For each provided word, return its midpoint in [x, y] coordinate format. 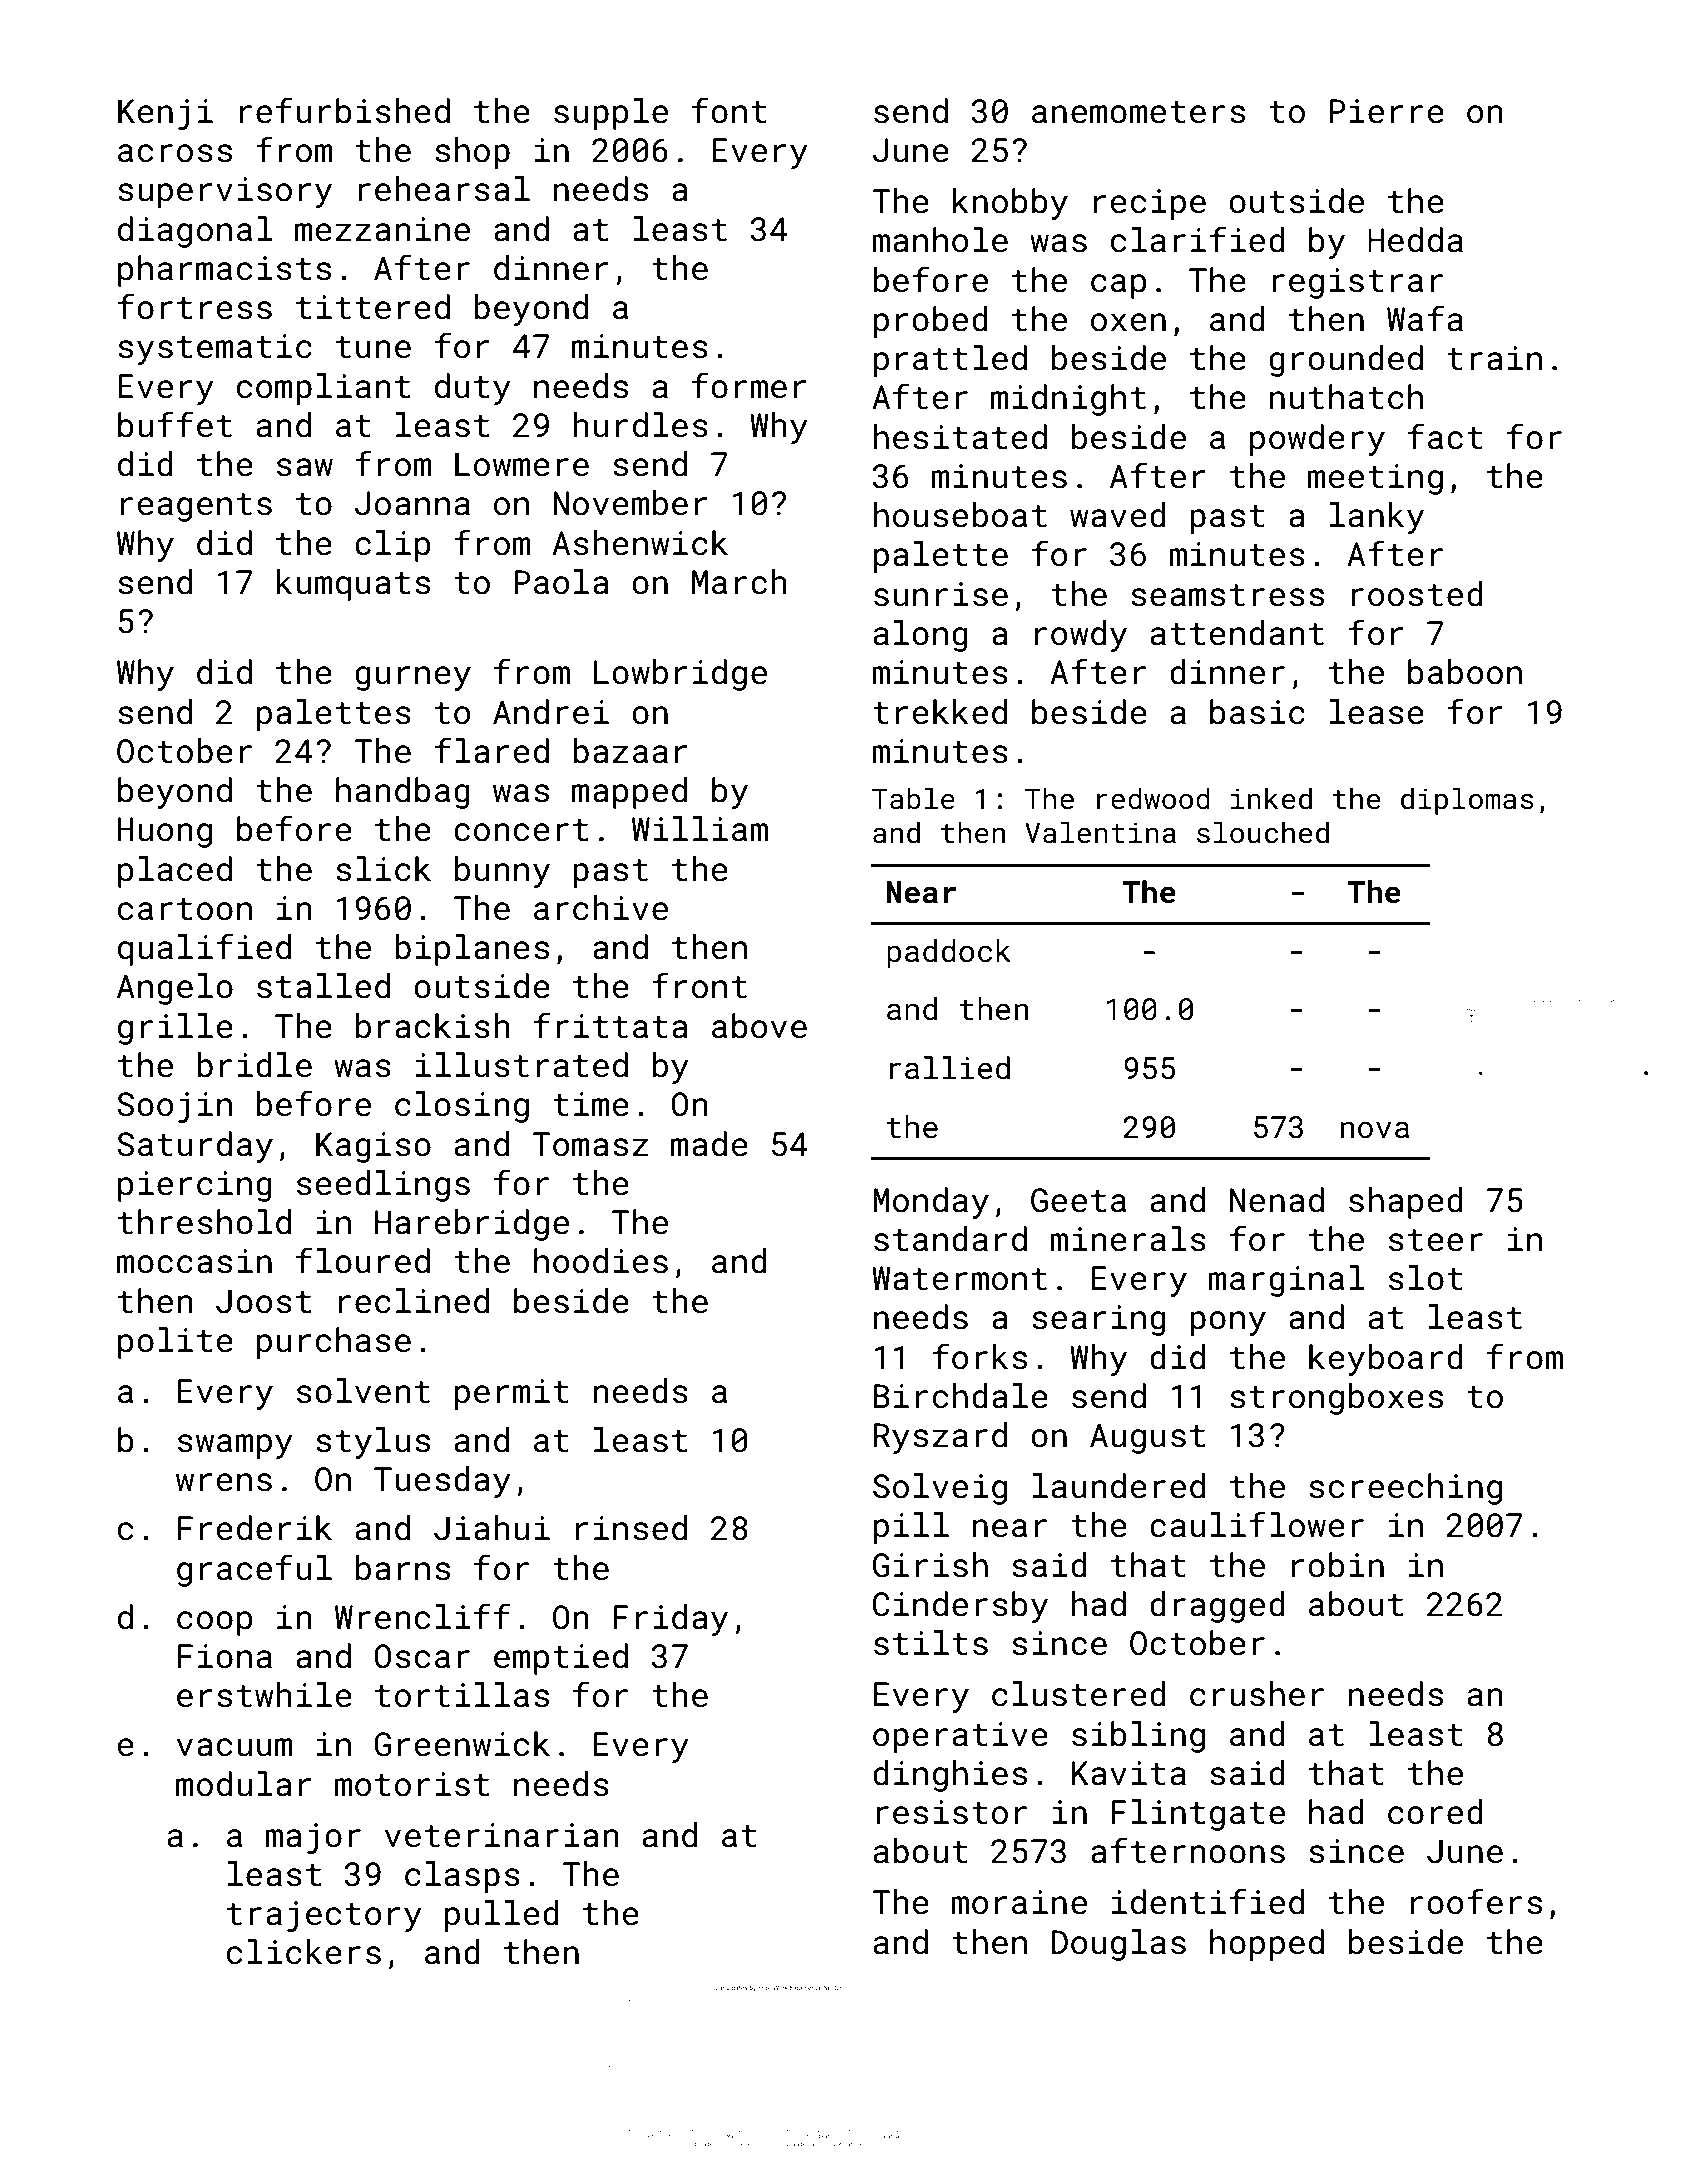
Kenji [165, 114]
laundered [1119, 1486]
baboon [1465, 672]
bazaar [630, 751]
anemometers [1138, 112]
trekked [940, 712]
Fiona [225, 1656]
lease [1377, 712]
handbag [403, 793]
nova [1375, 1130]
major [313, 1838]
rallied [950, 1068]
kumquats [353, 585]
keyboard [1386, 1360]
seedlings [383, 1186]
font [729, 110]
